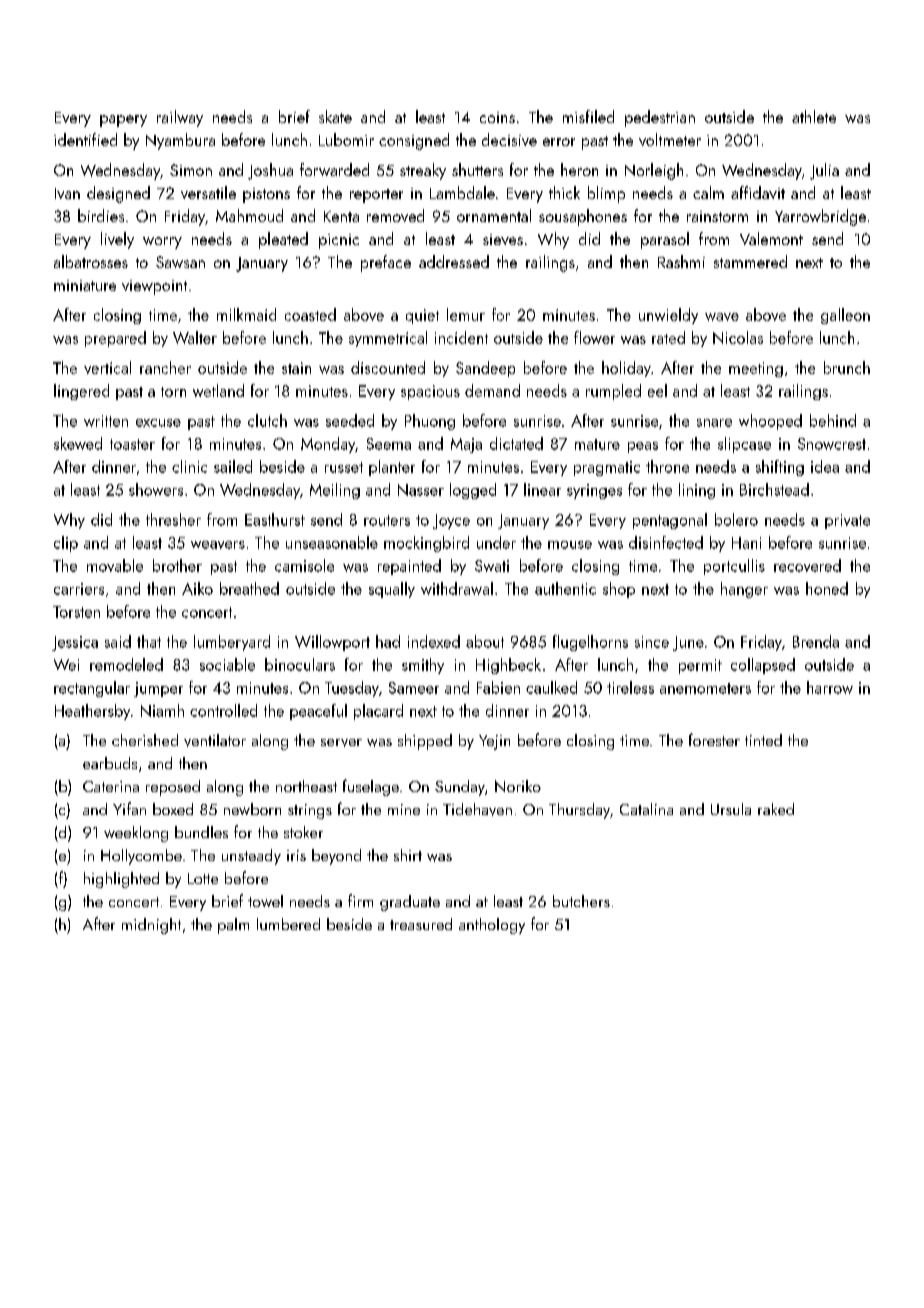 The width and height of the screenshot is (924, 1308). Describe the element at coordinates (688, 643) in the screenshot. I see `June` at that location.
